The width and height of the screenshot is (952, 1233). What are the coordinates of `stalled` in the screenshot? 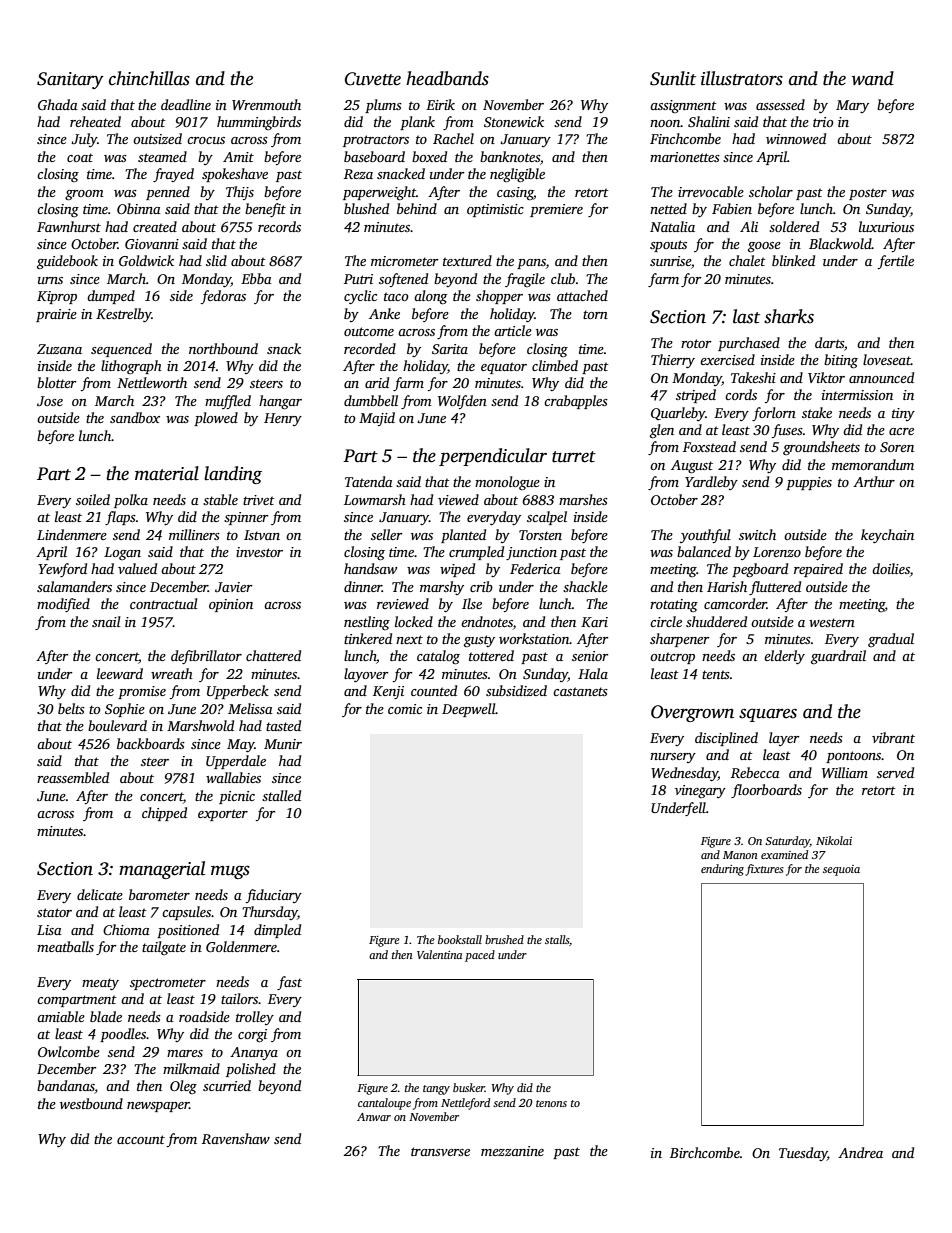 It's located at (281, 795).
